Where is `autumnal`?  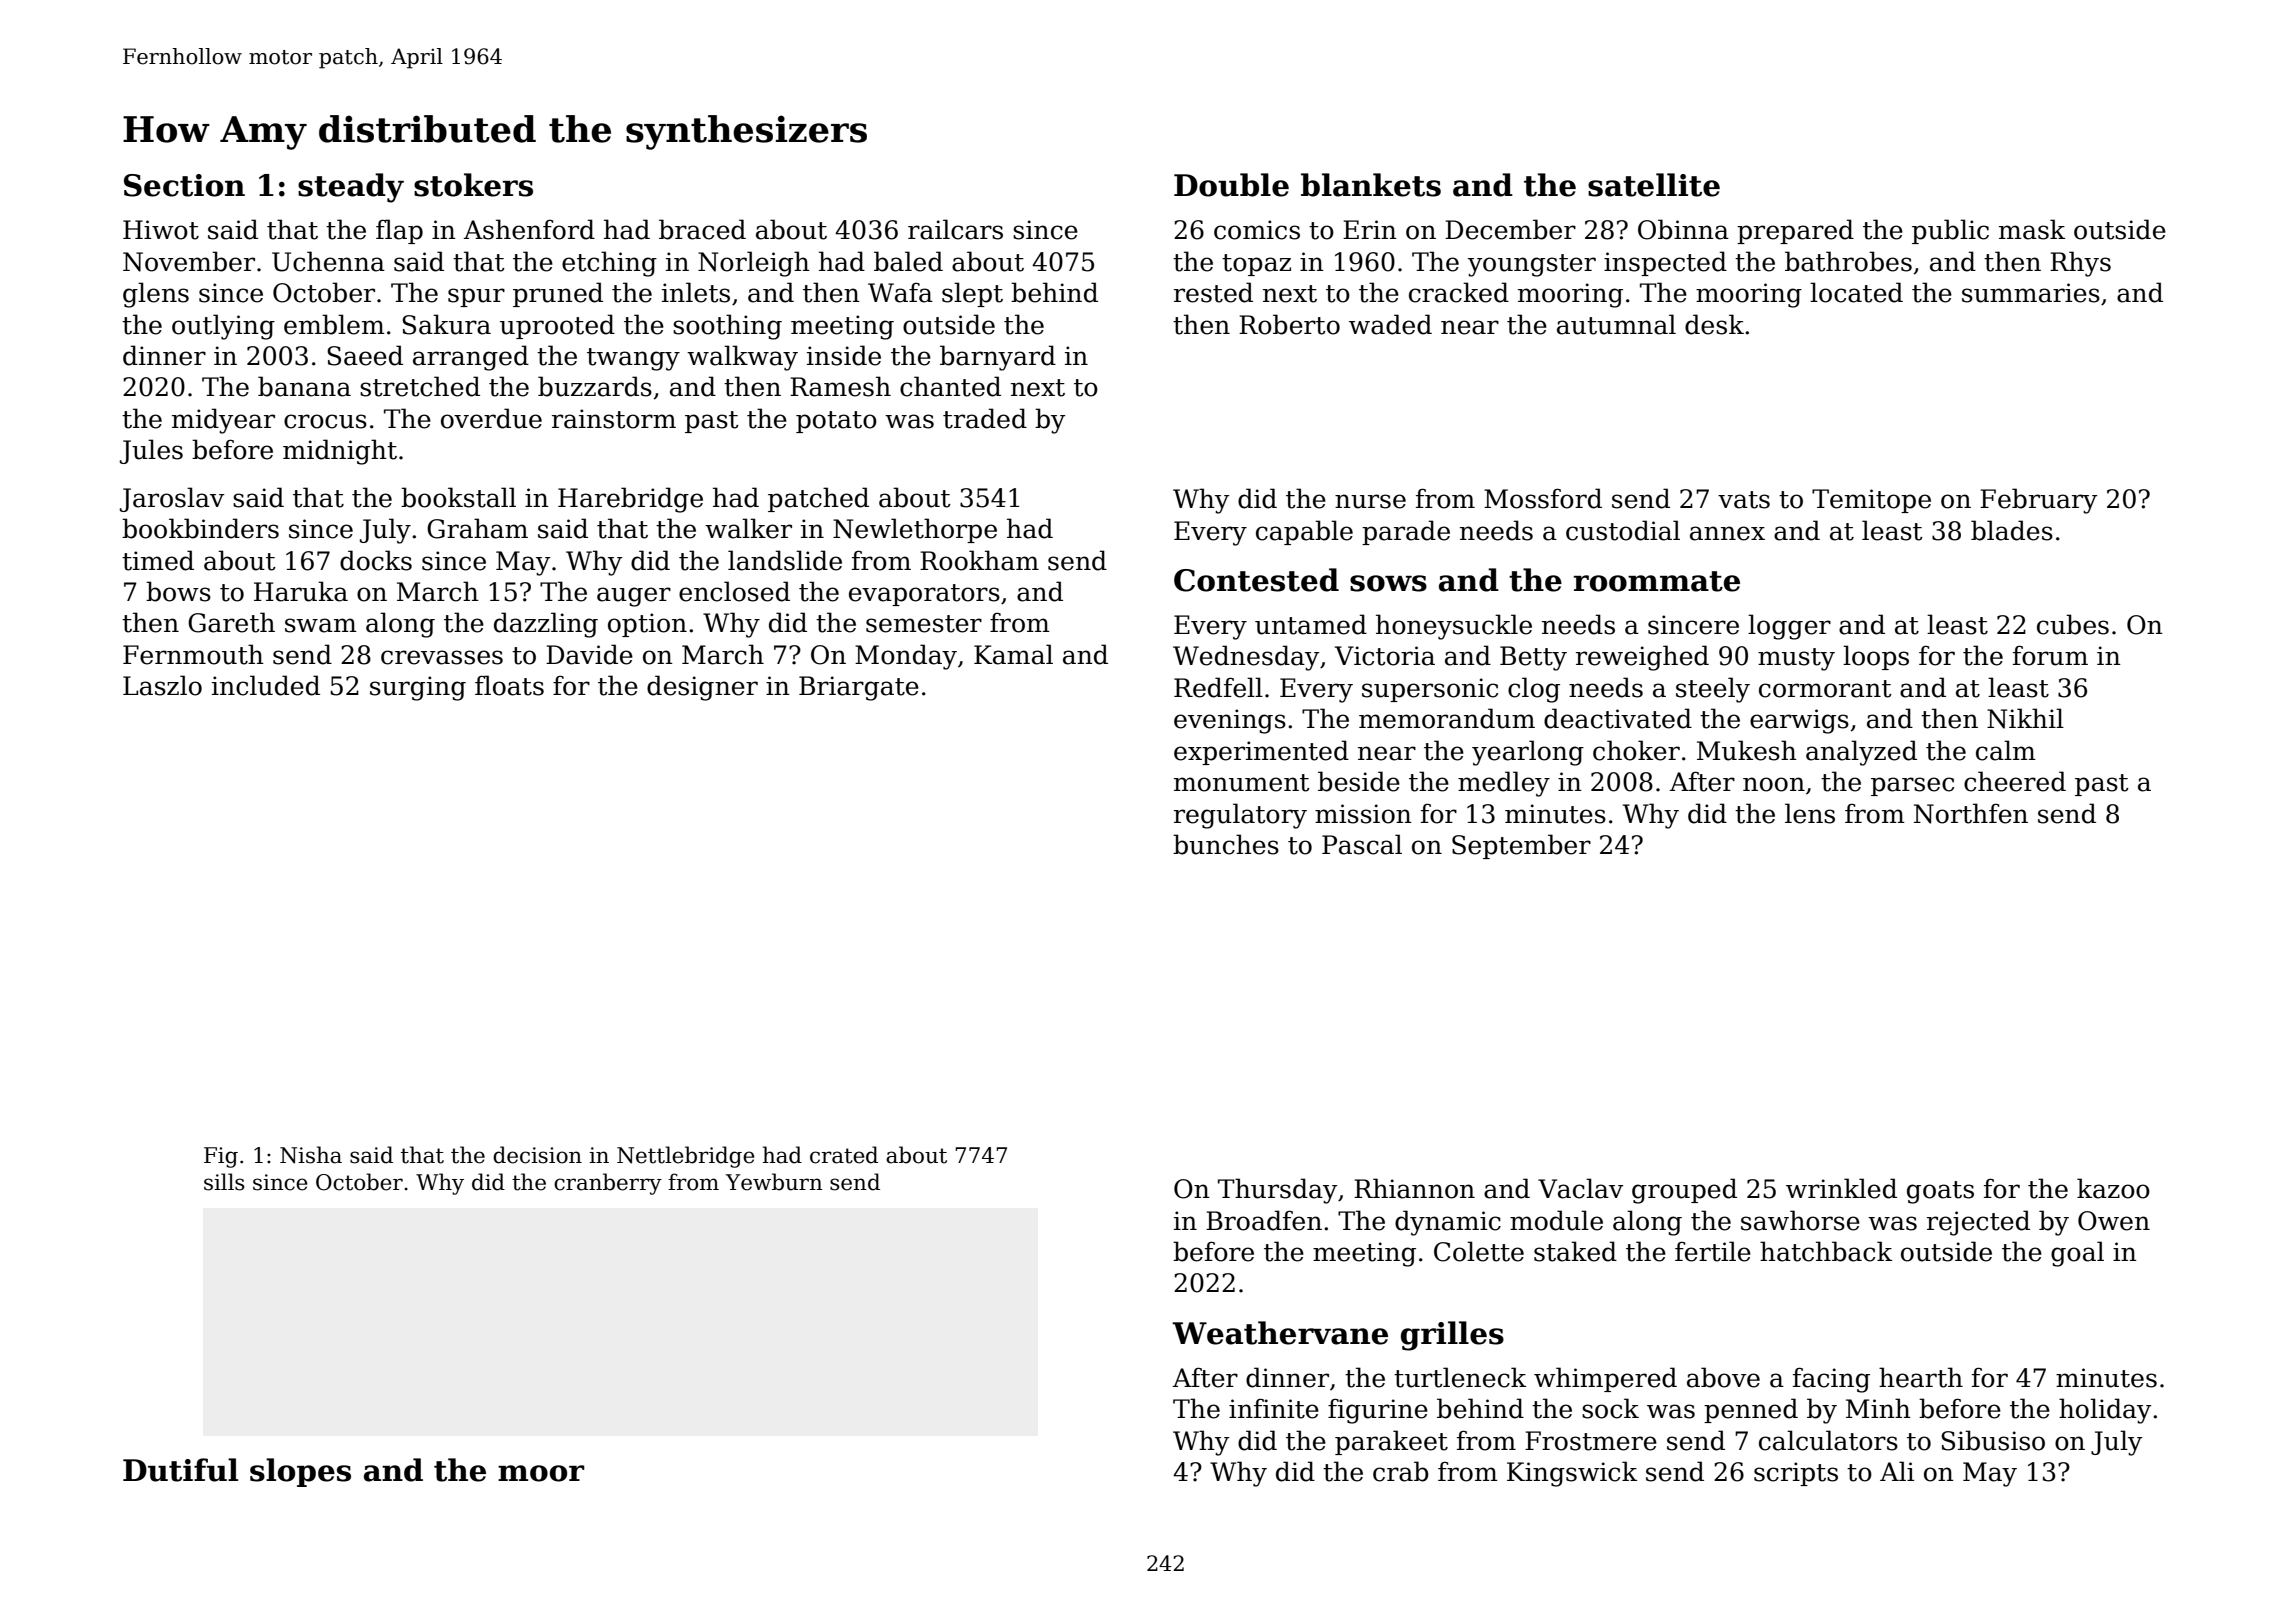
autumnal is located at coordinates (1616, 324).
